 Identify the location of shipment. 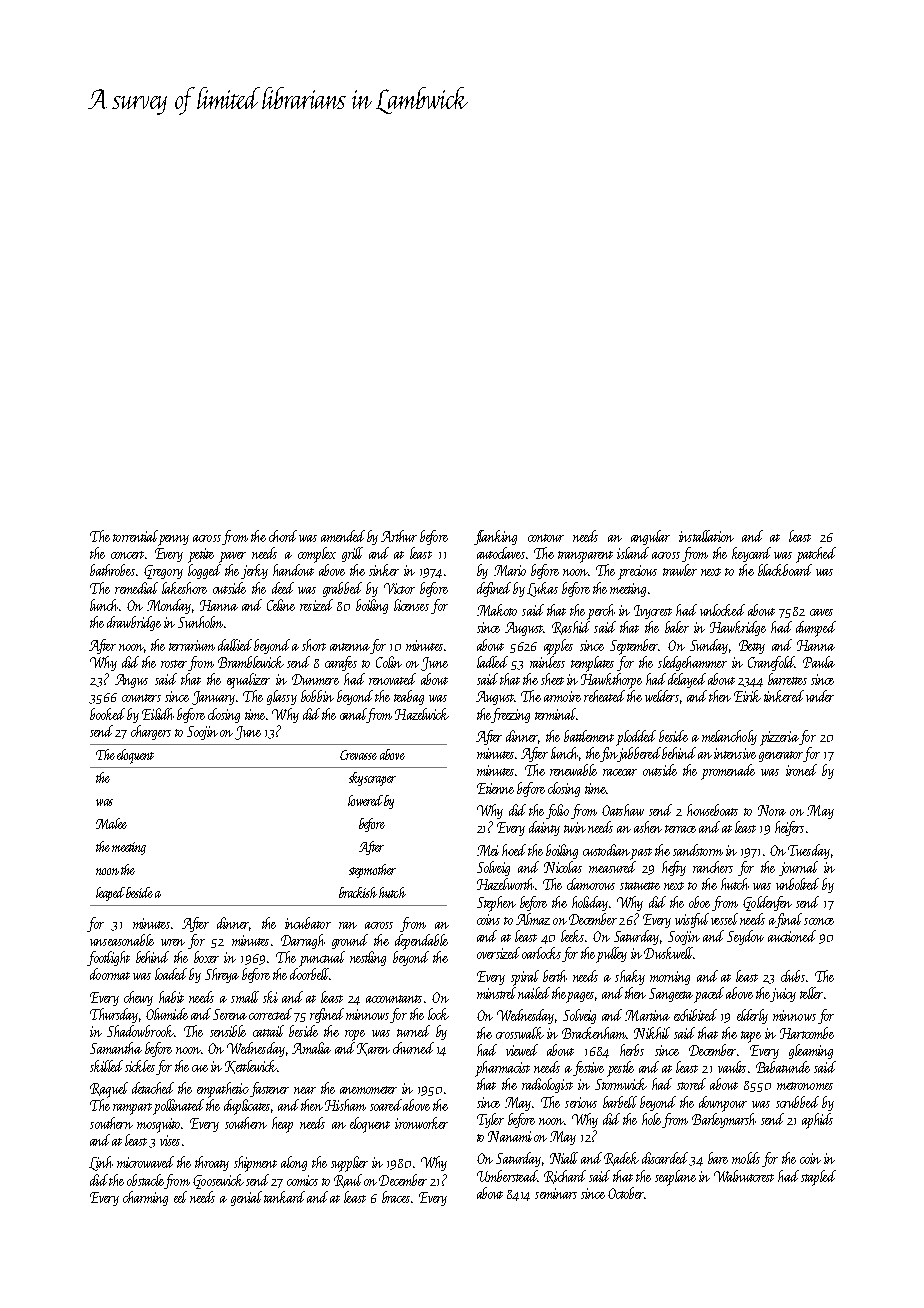
(255, 1164).
